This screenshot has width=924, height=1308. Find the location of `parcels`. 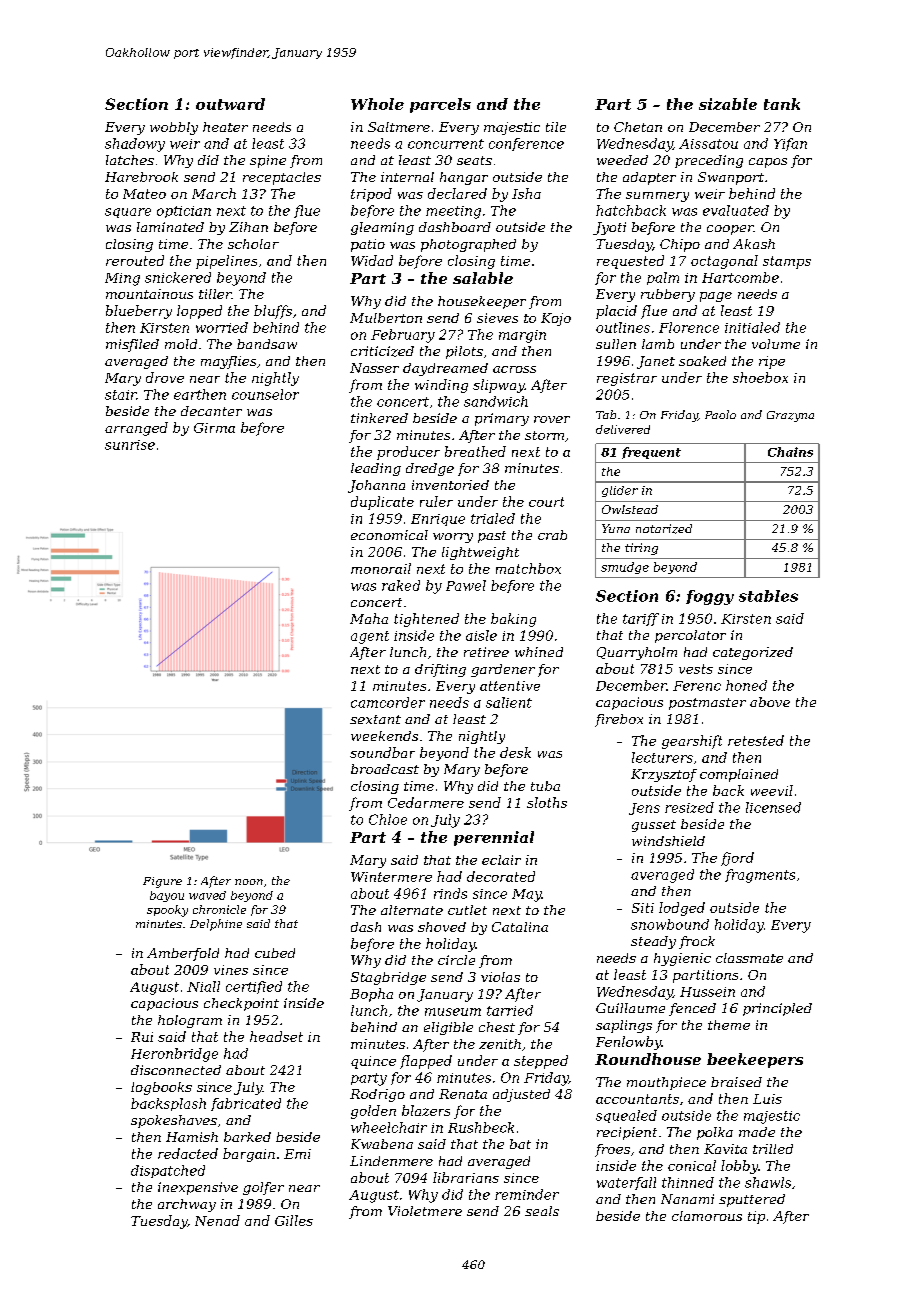

parcels is located at coordinates (440, 105).
